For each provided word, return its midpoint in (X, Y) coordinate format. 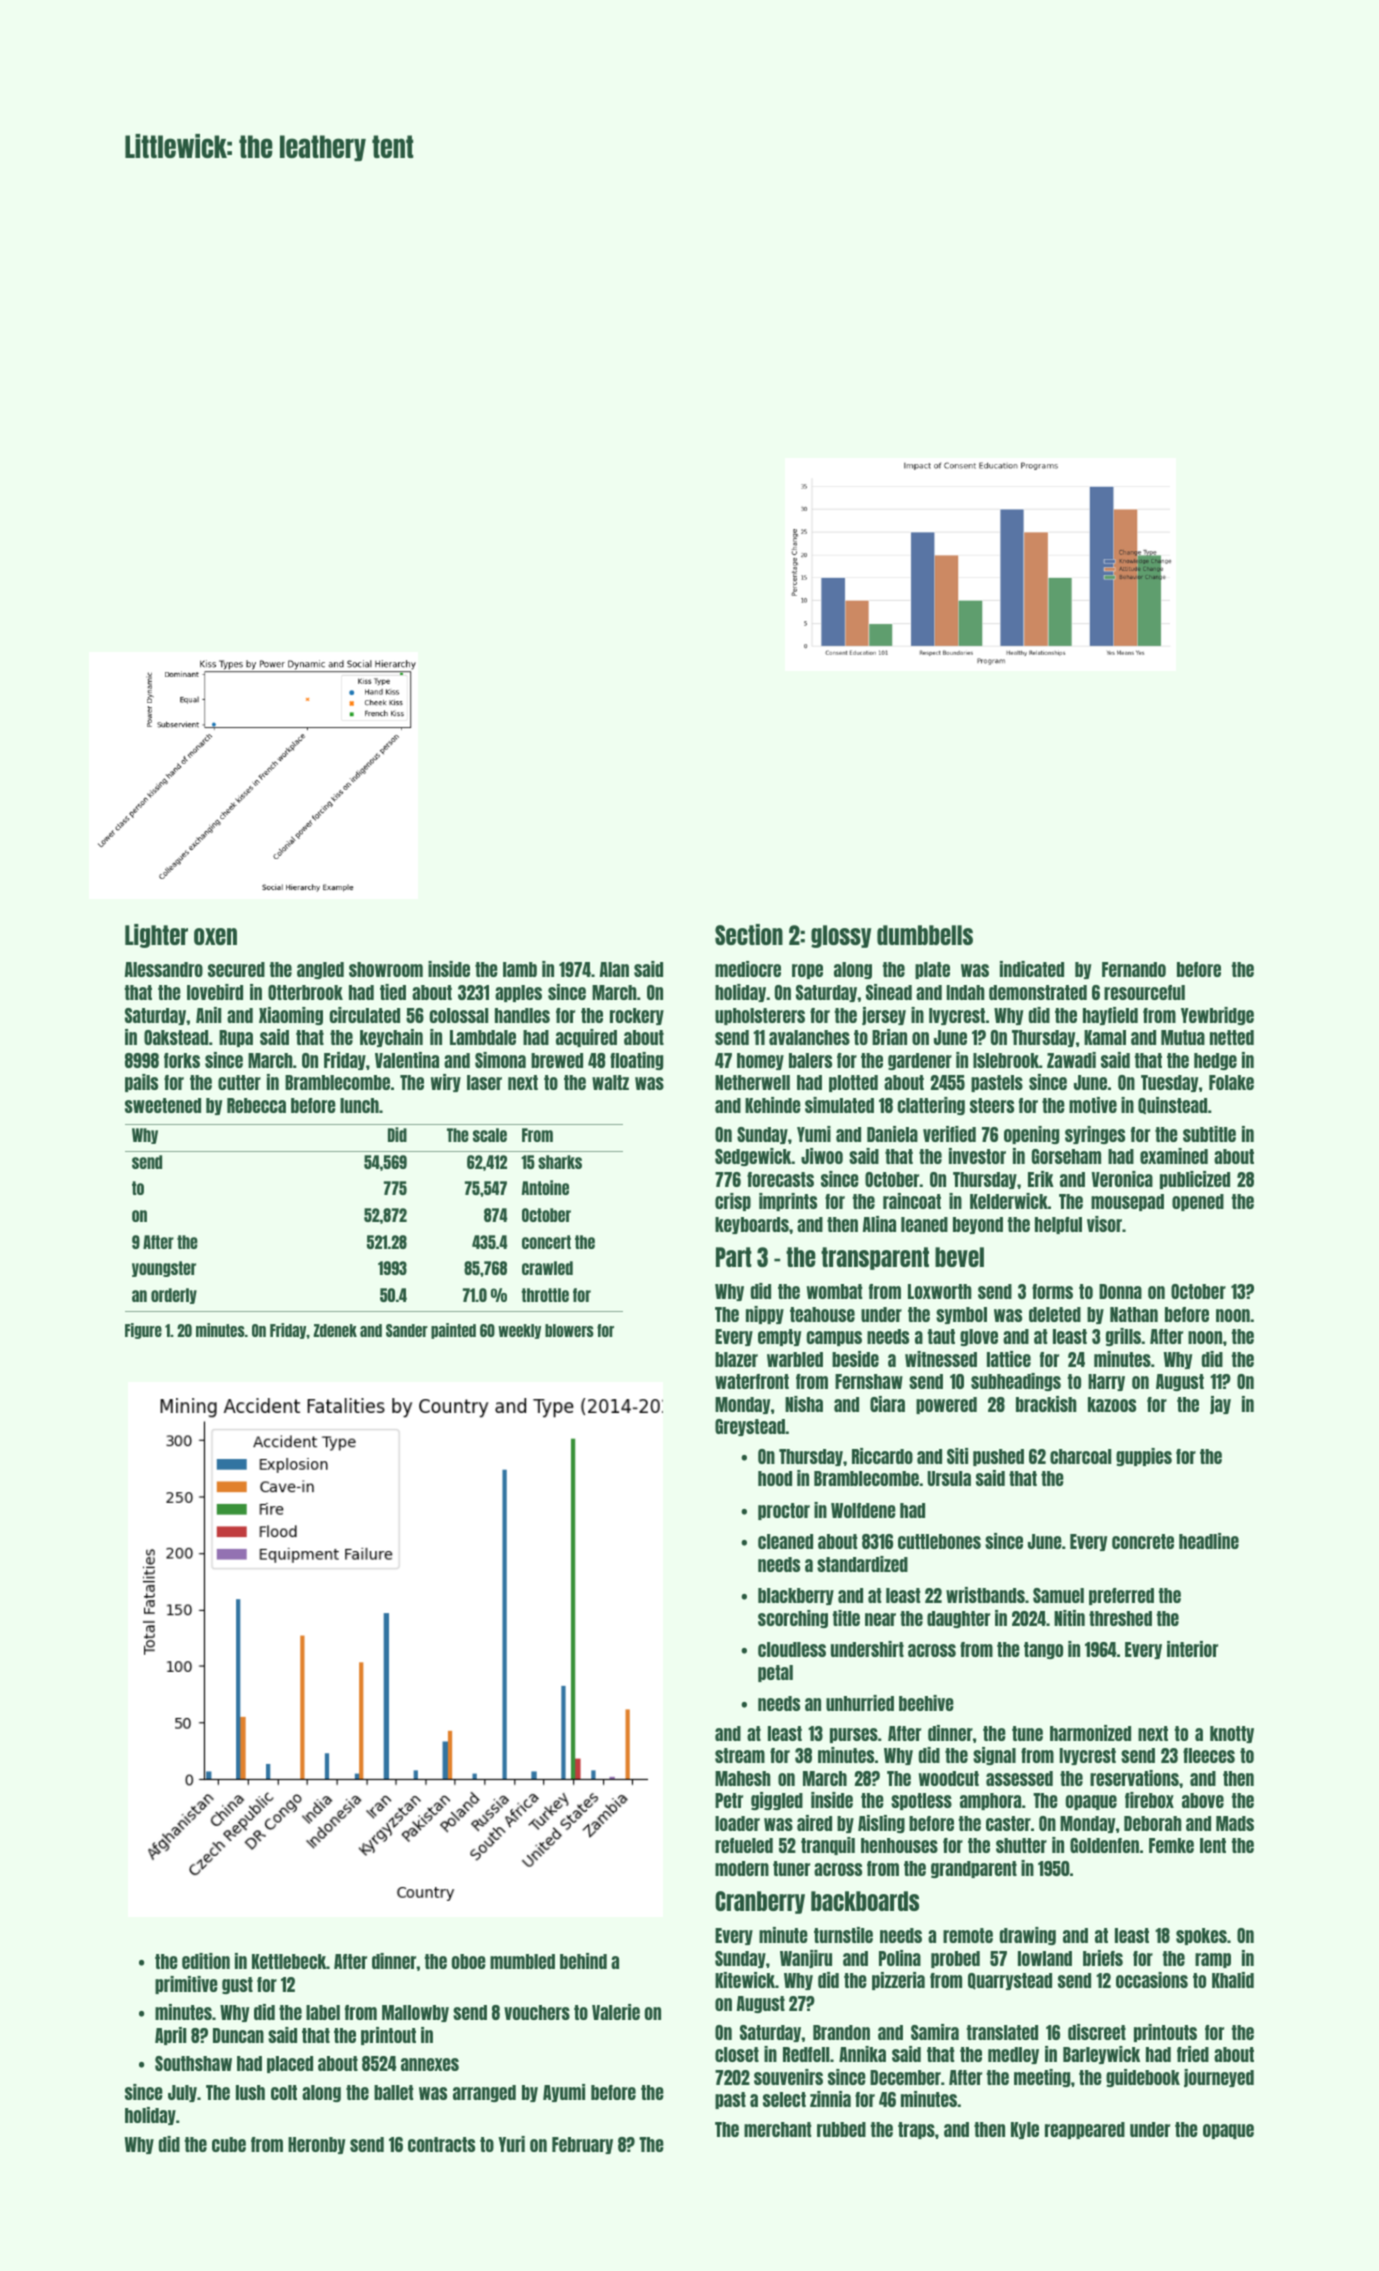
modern (742, 1868)
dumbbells (925, 935)
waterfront (752, 1381)
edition (206, 1961)
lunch (359, 1105)
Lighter (156, 936)
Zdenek (335, 1330)
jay (1220, 1405)
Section (749, 934)
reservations (1134, 1778)
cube (229, 2144)
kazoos (1112, 1404)
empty (779, 1337)
